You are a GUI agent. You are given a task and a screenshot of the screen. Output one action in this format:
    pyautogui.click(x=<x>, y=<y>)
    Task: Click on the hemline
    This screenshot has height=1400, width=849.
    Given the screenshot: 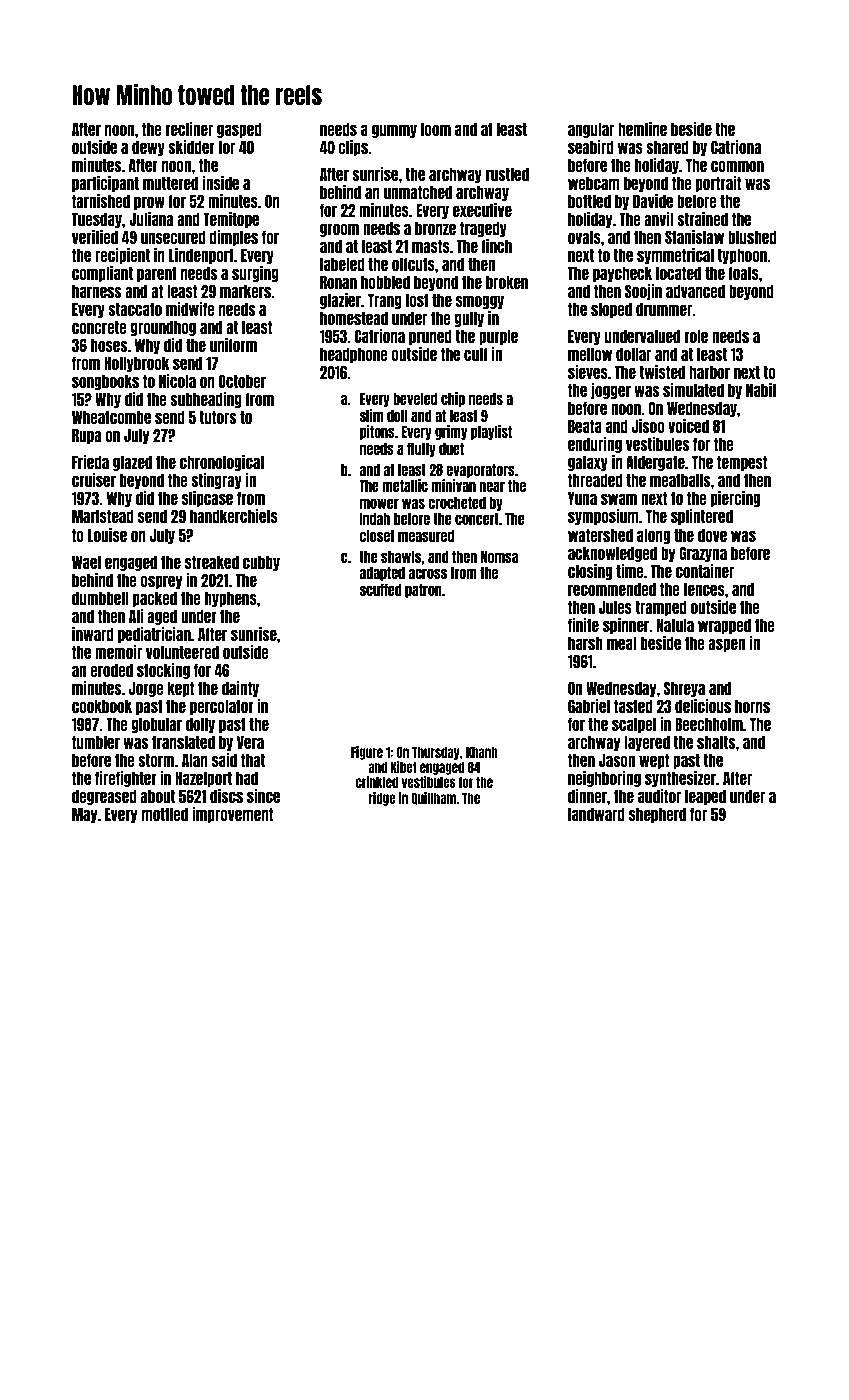 What is the action you would take?
    pyautogui.click(x=642, y=129)
